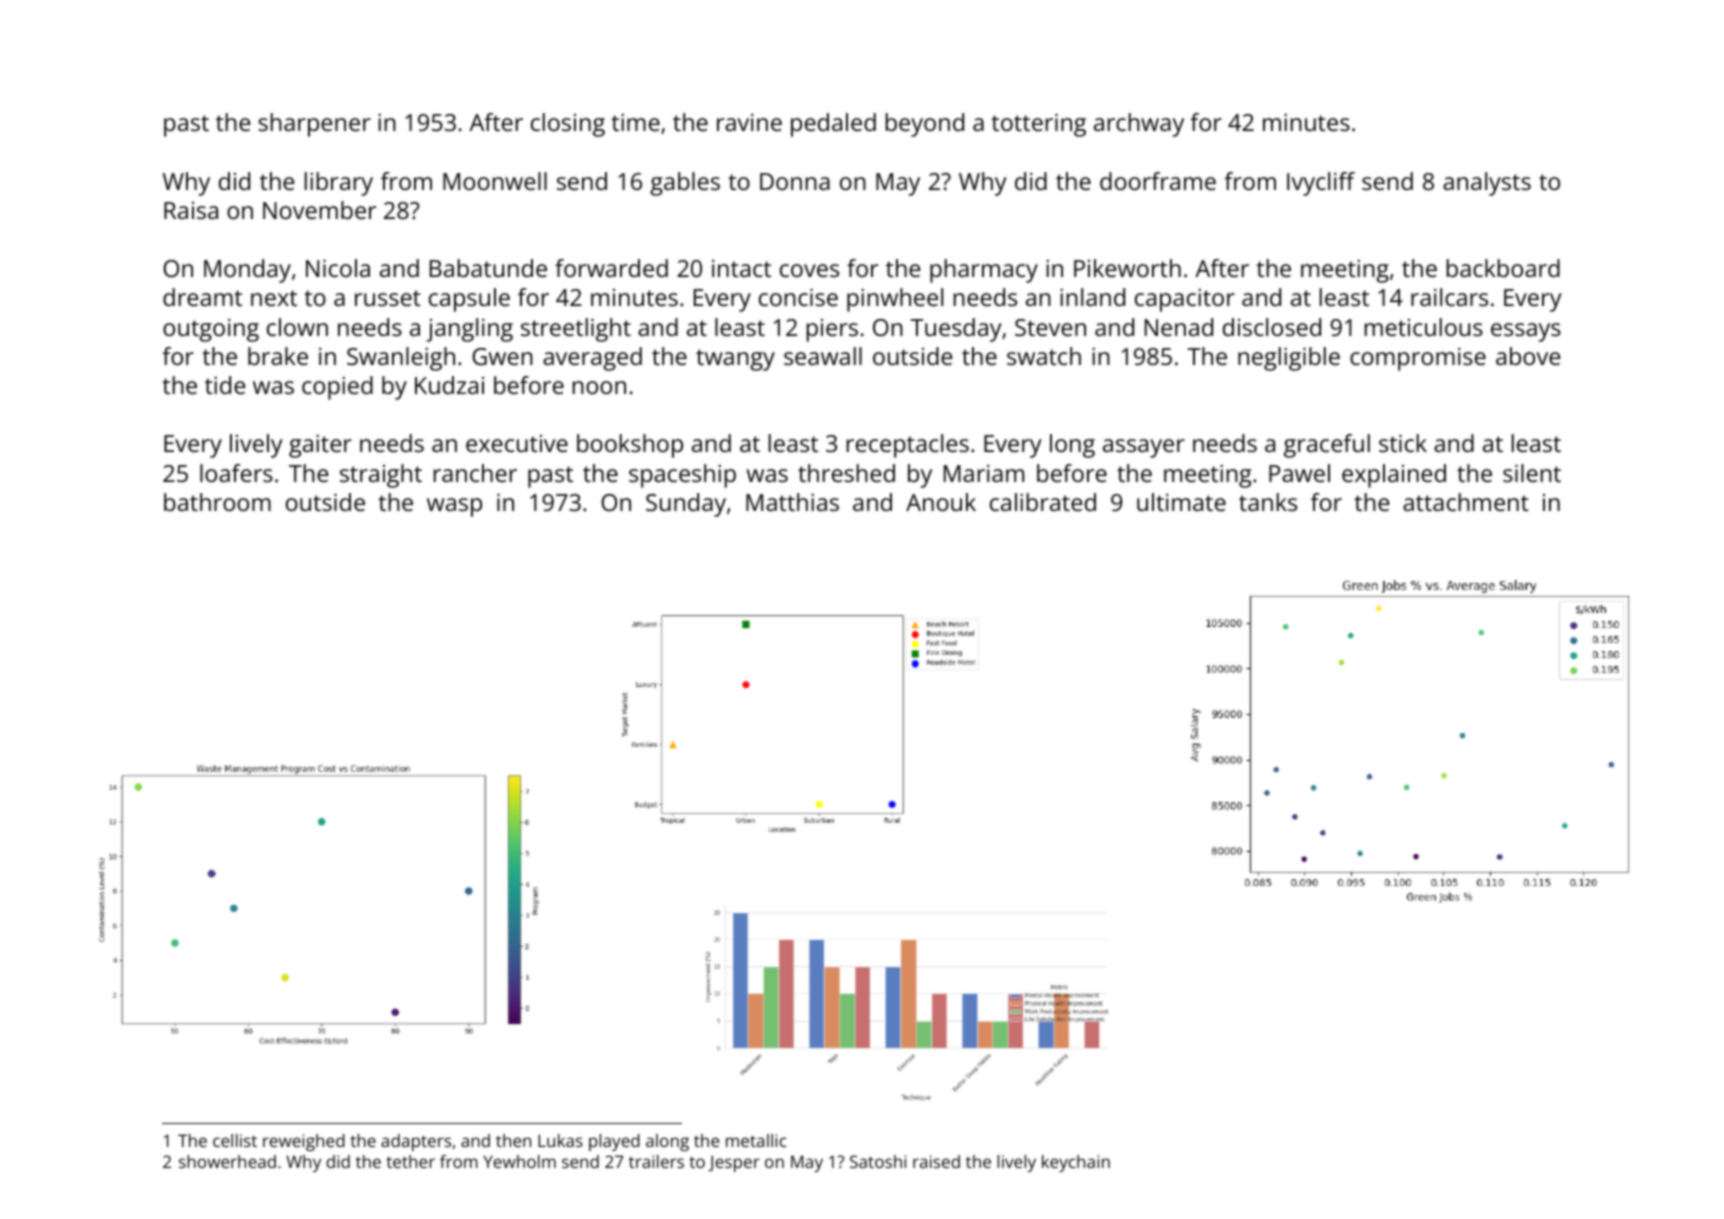 Image resolution: width=1724 pixels, height=1219 pixels. What do you see at coordinates (297, 327) in the screenshot?
I see `clown` at bounding box center [297, 327].
